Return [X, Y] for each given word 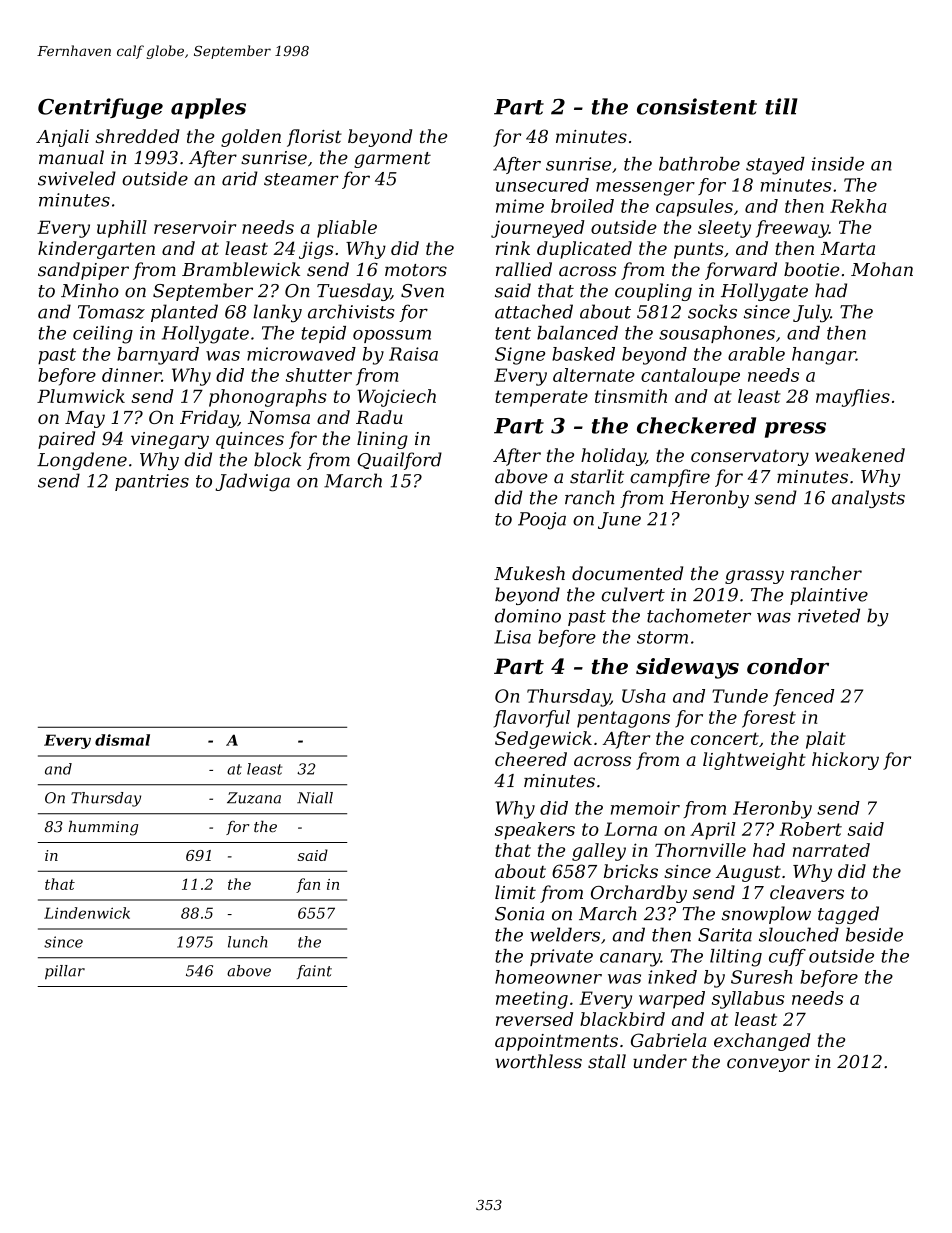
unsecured [542, 185]
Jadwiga [253, 482]
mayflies [853, 398]
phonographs [268, 398]
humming [103, 828]
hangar [824, 356]
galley [599, 852]
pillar [65, 972]
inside [838, 164]
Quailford [399, 461]
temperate [541, 398]
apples [208, 108]
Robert [810, 829]
